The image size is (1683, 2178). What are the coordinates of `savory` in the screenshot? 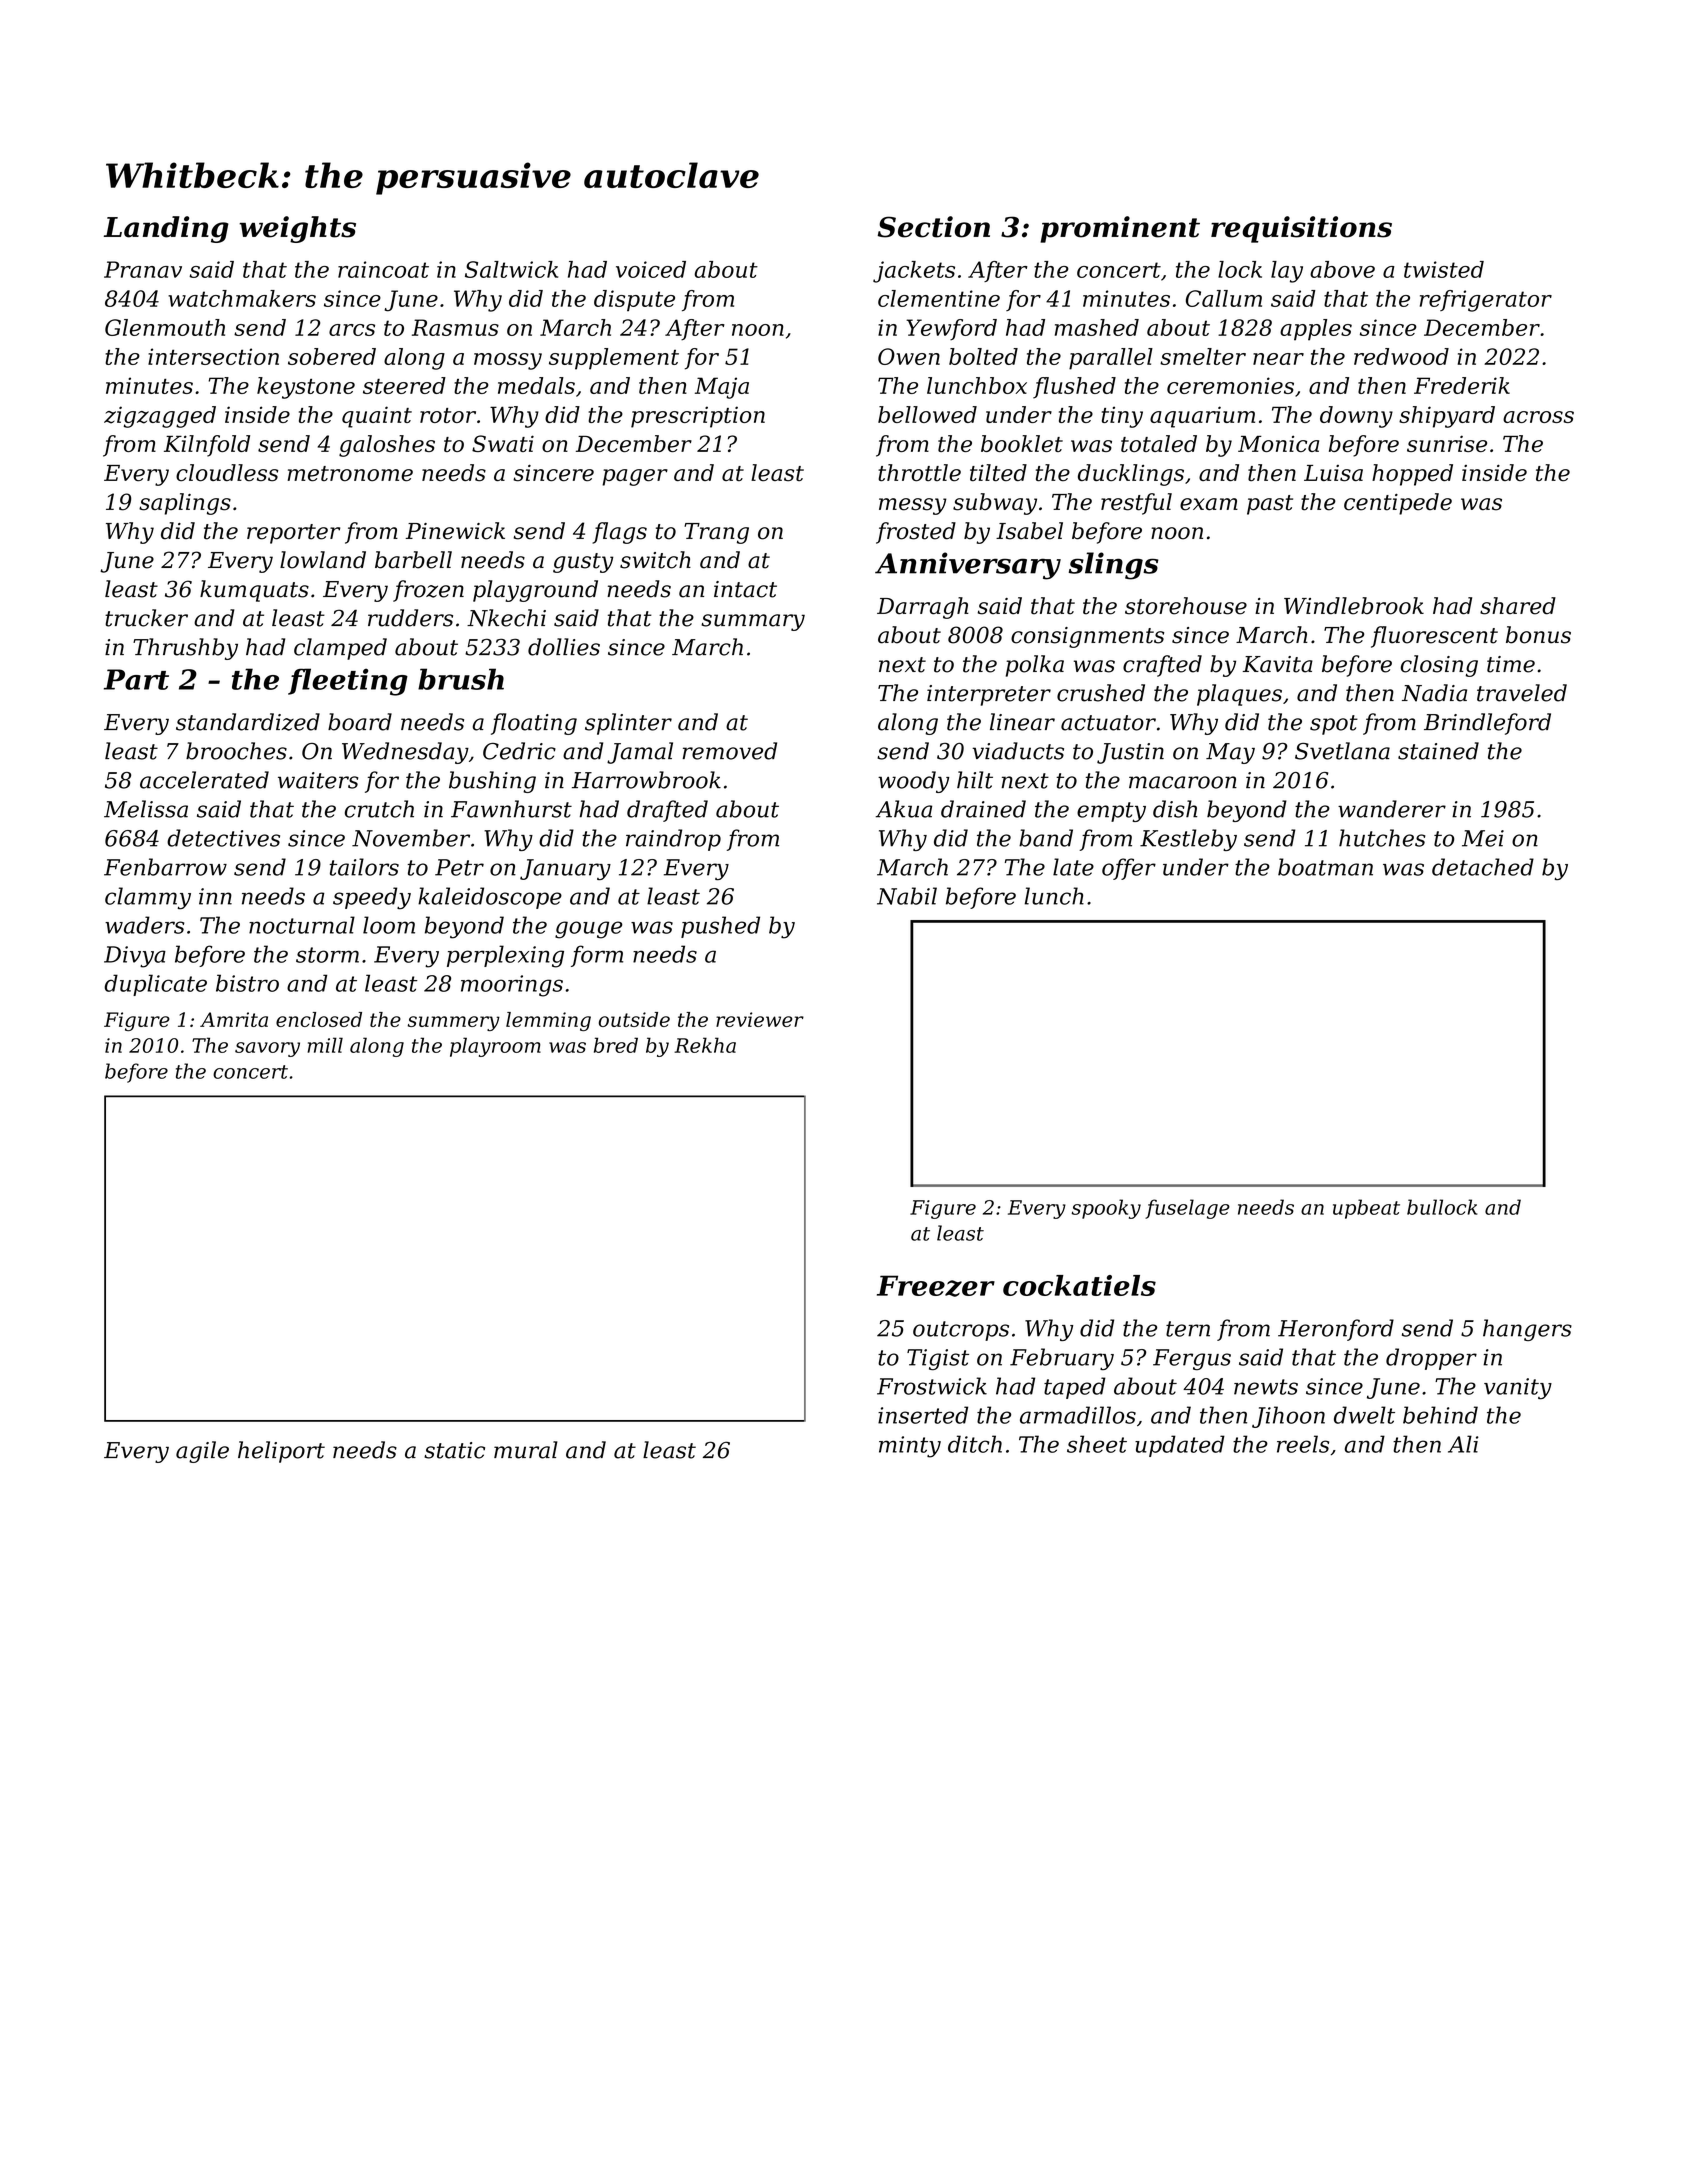 It's located at (267, 1049).
